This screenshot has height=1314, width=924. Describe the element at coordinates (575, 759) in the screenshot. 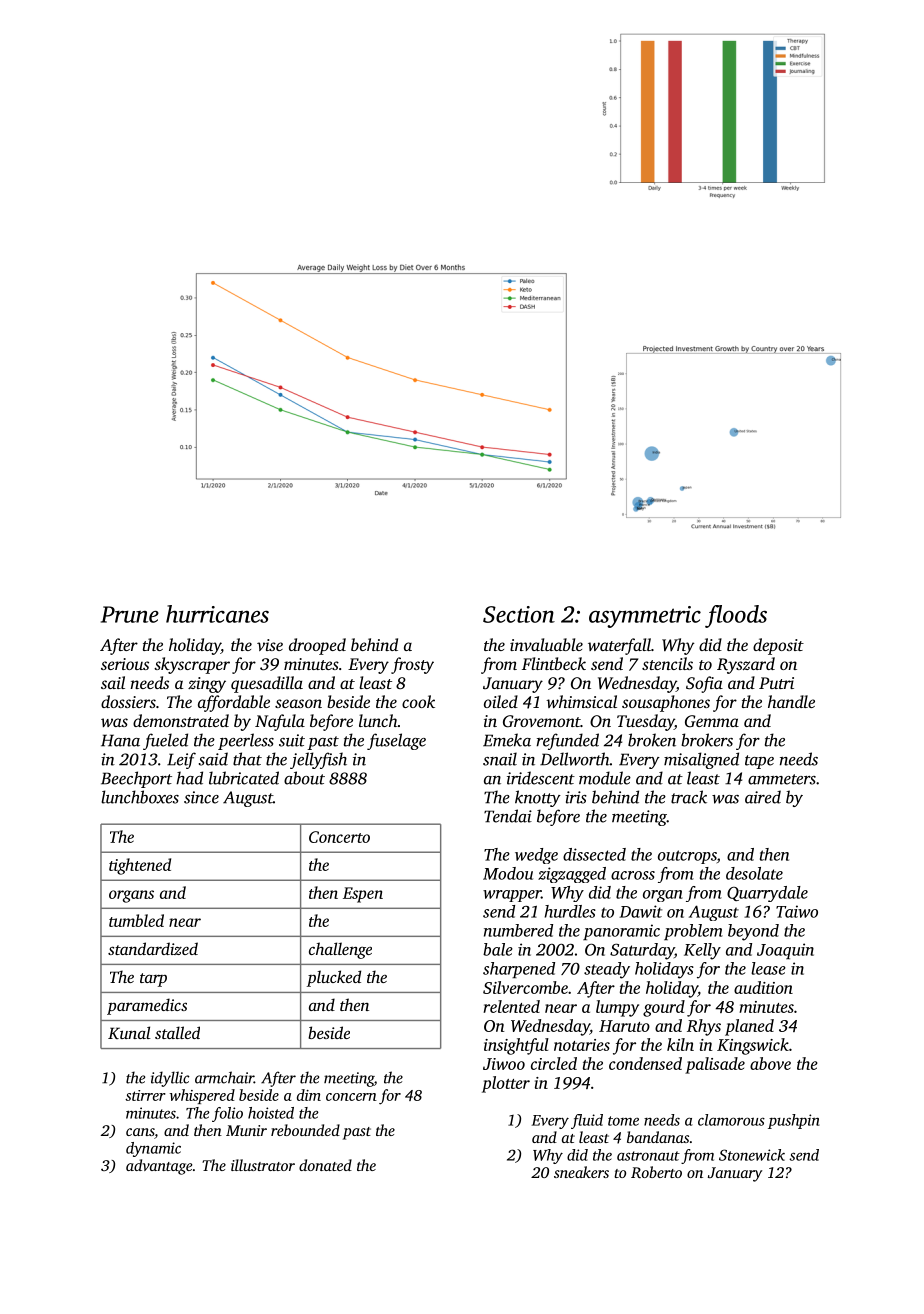

I see `Dellworth` at that location.
